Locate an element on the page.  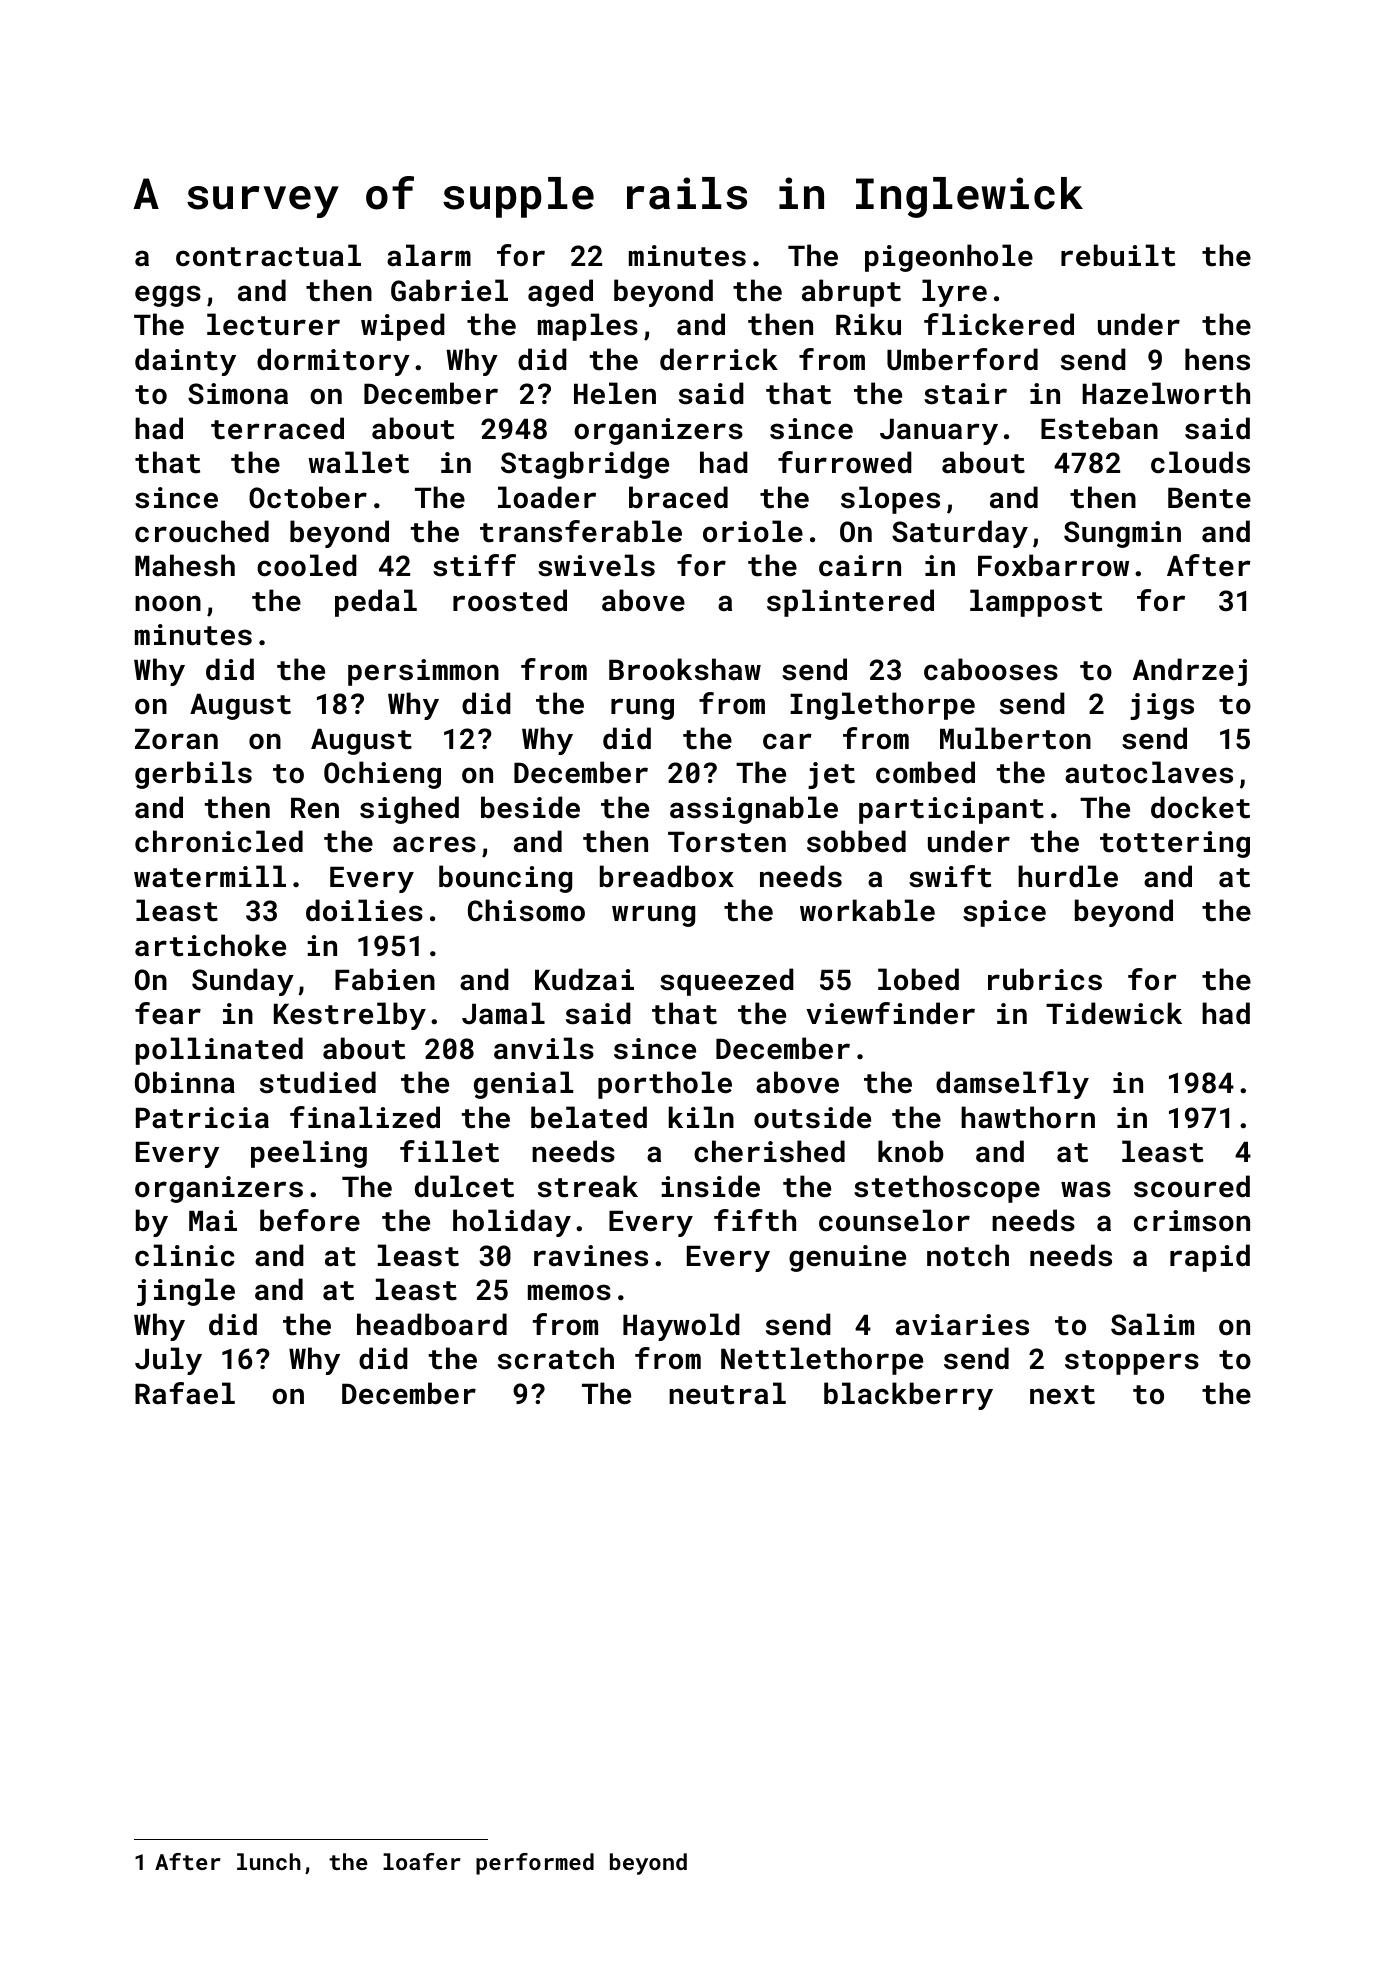
Ochieng is located at coordinates (382, 775).
